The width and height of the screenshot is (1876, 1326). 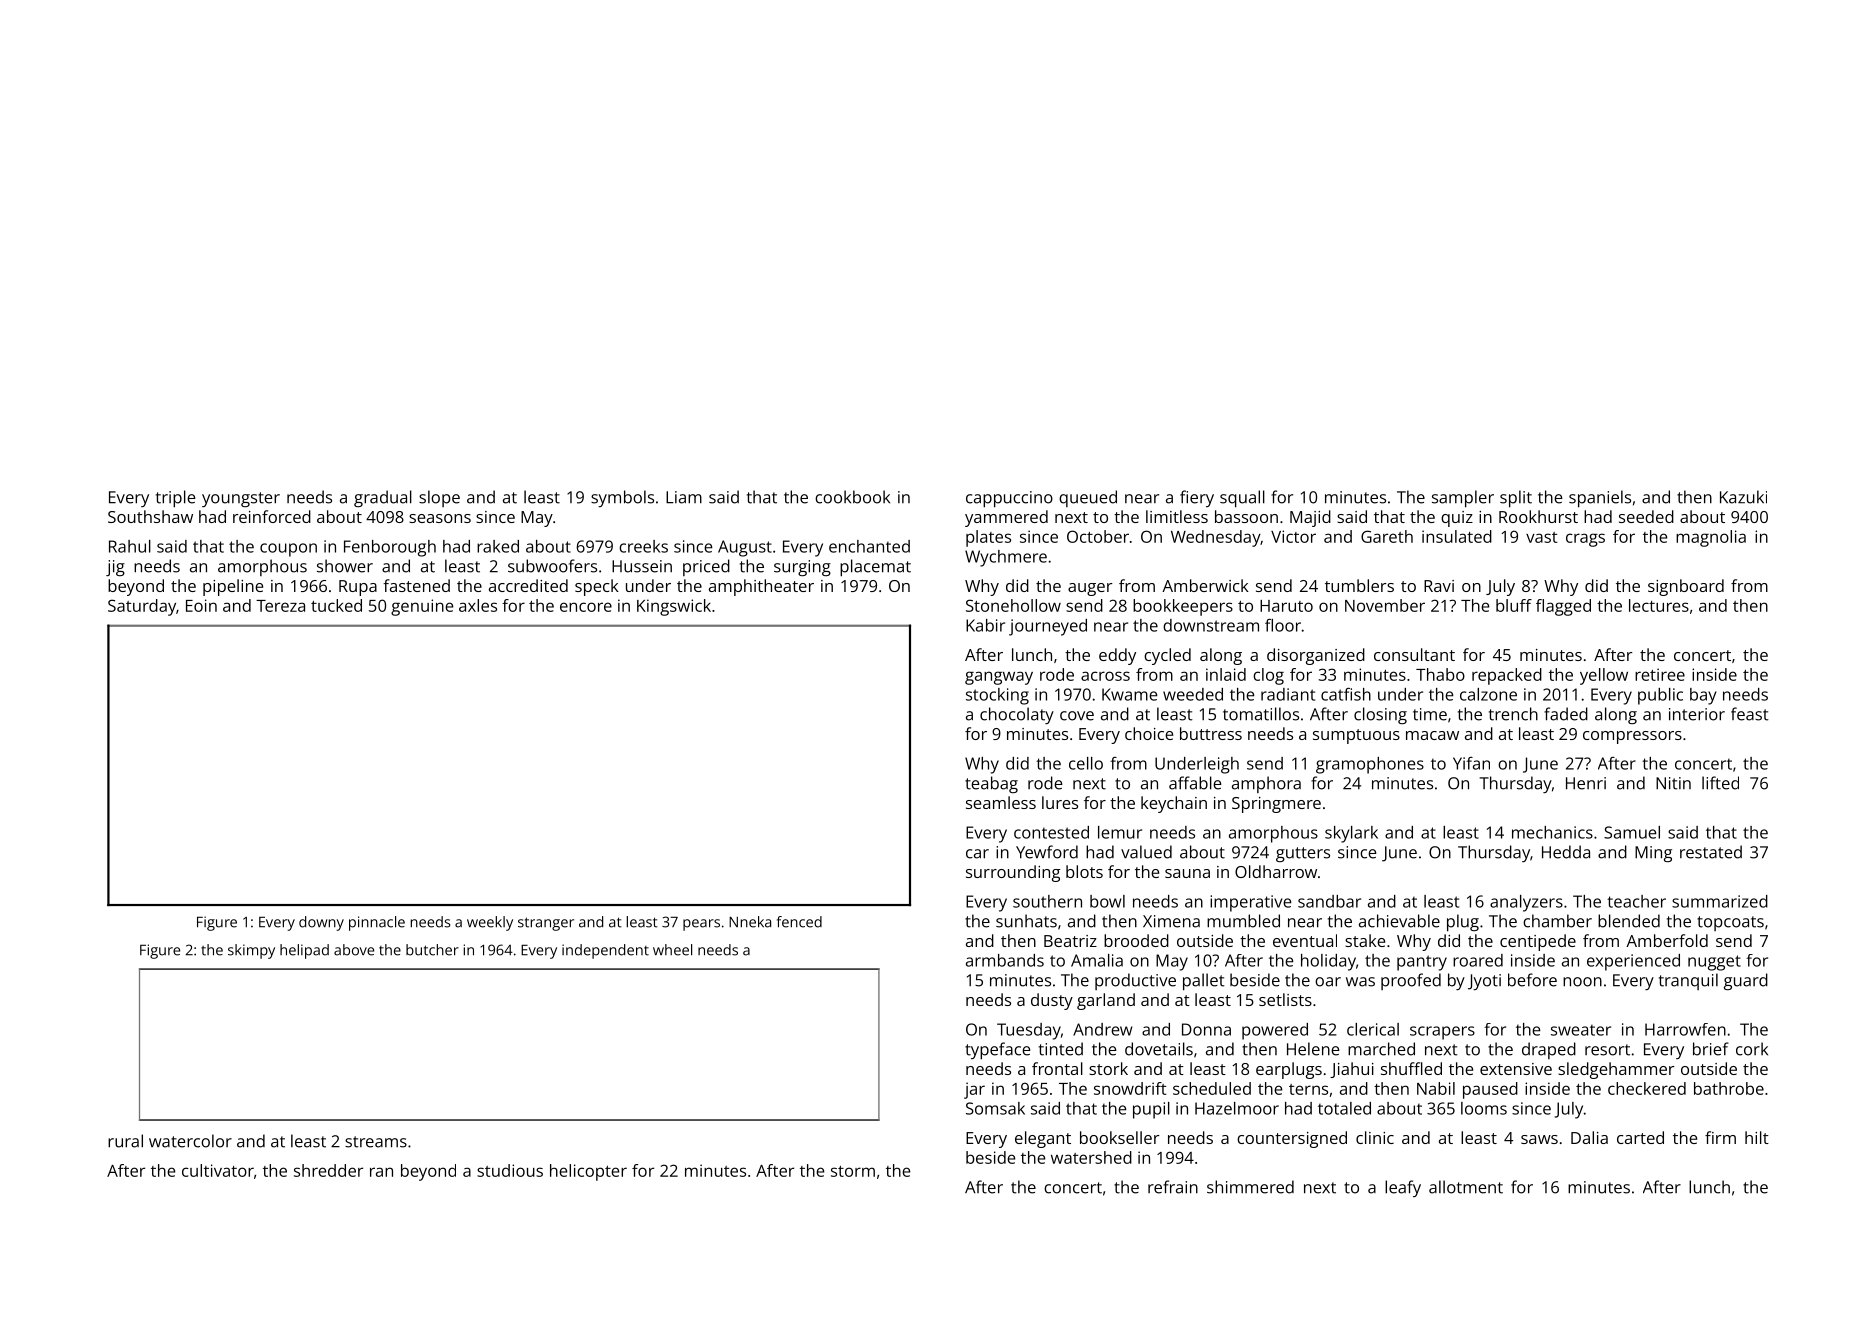 What do you see at coordinates (1743, 497) in the screenshot?
I see `Kazuki` at bounding box center [1743, 497].
